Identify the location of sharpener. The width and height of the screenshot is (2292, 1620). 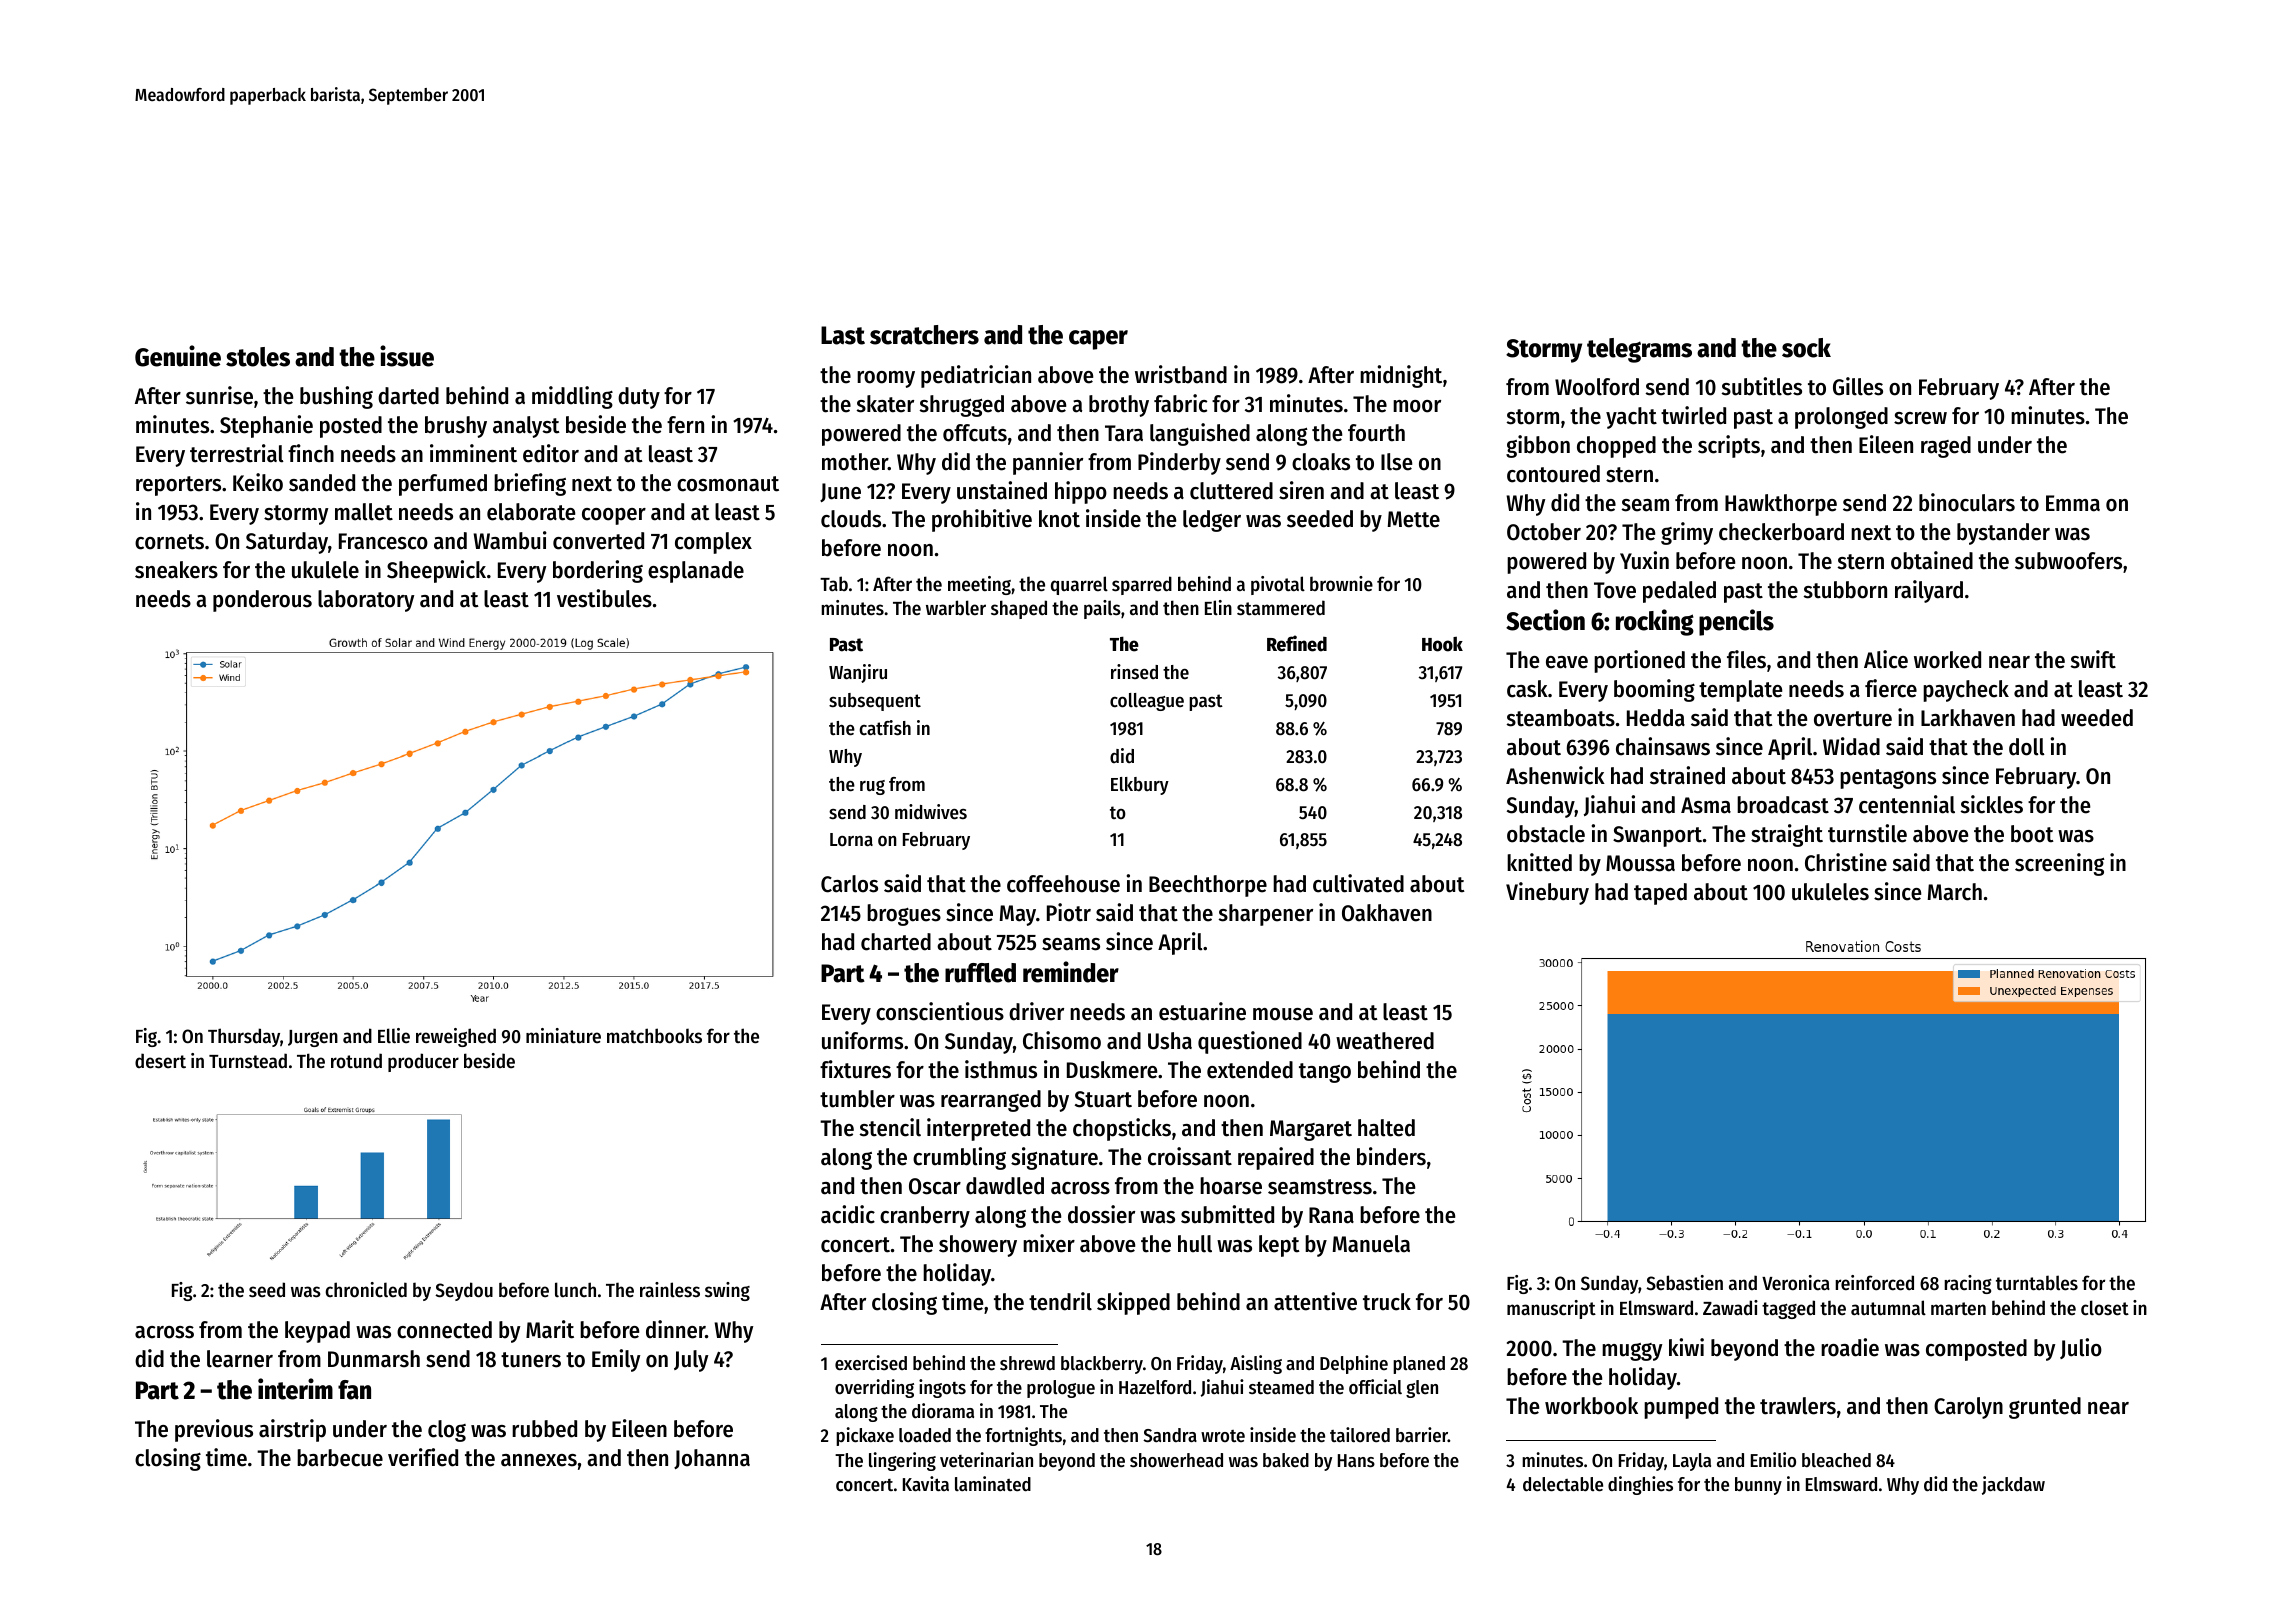
(1266, 915).
